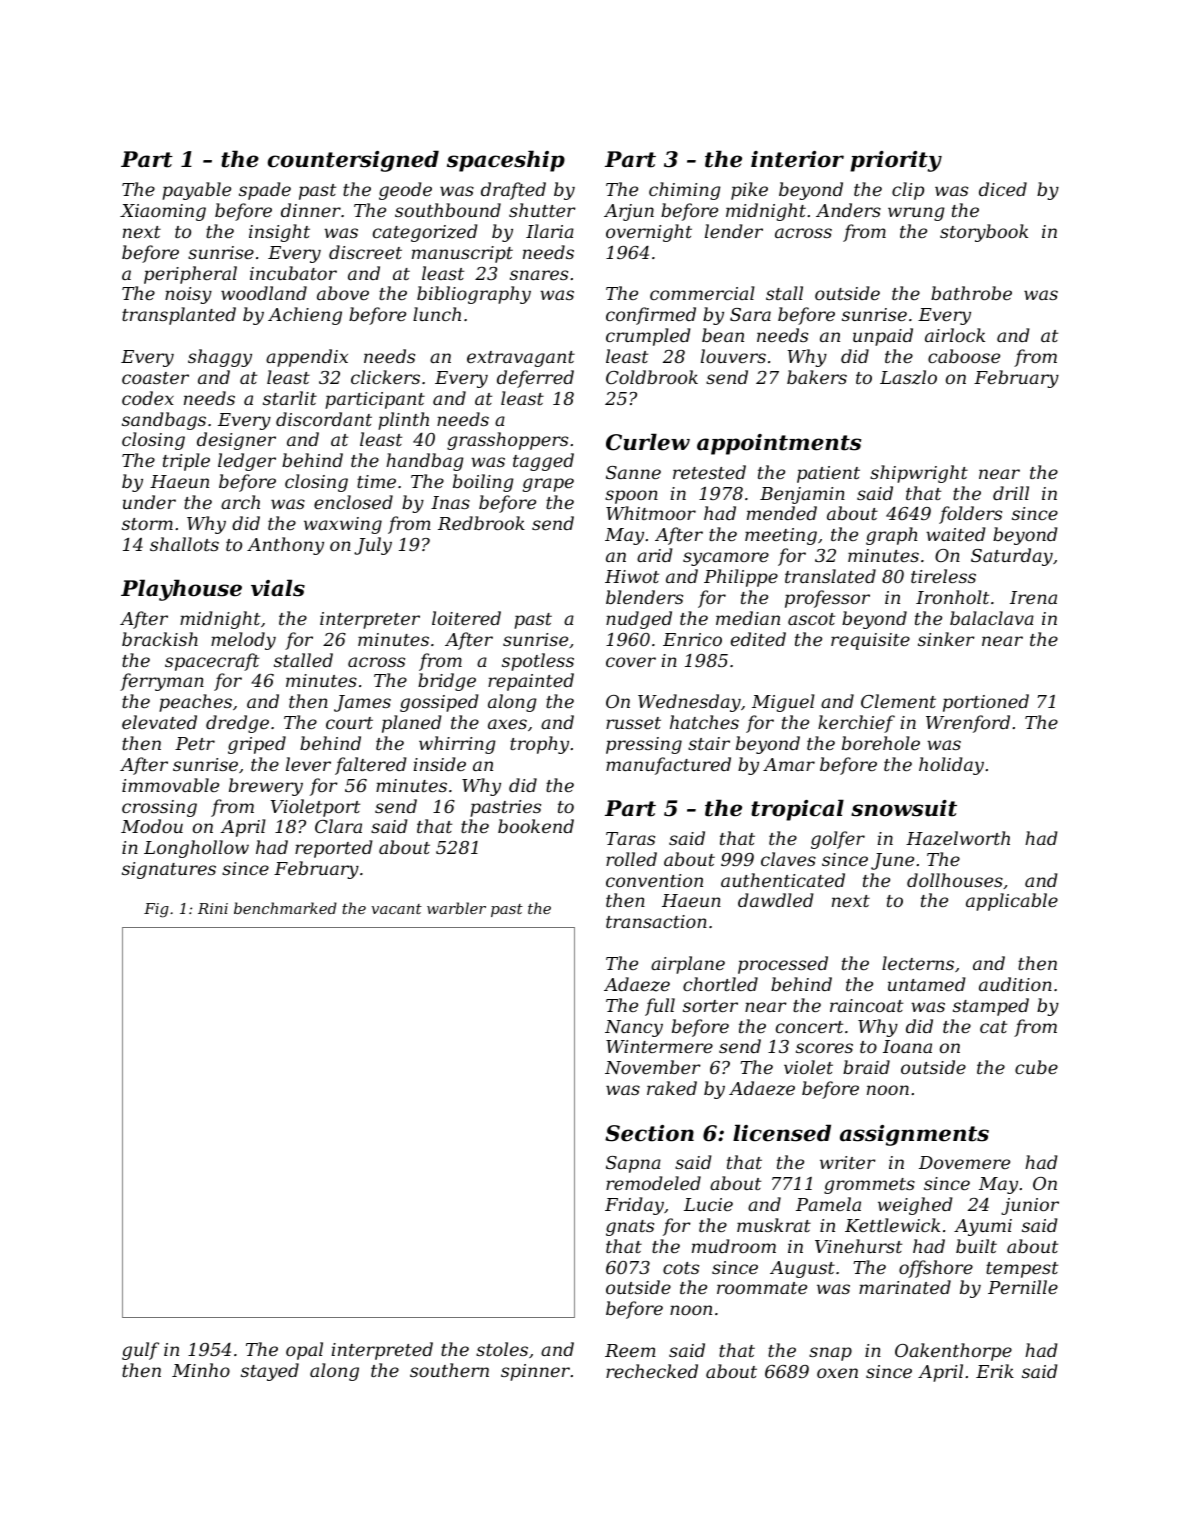 The image size is (1180, 1527). Describe the element at coordinates (651, 513) in the screenshot. I see `Whitmoor` at that location.
